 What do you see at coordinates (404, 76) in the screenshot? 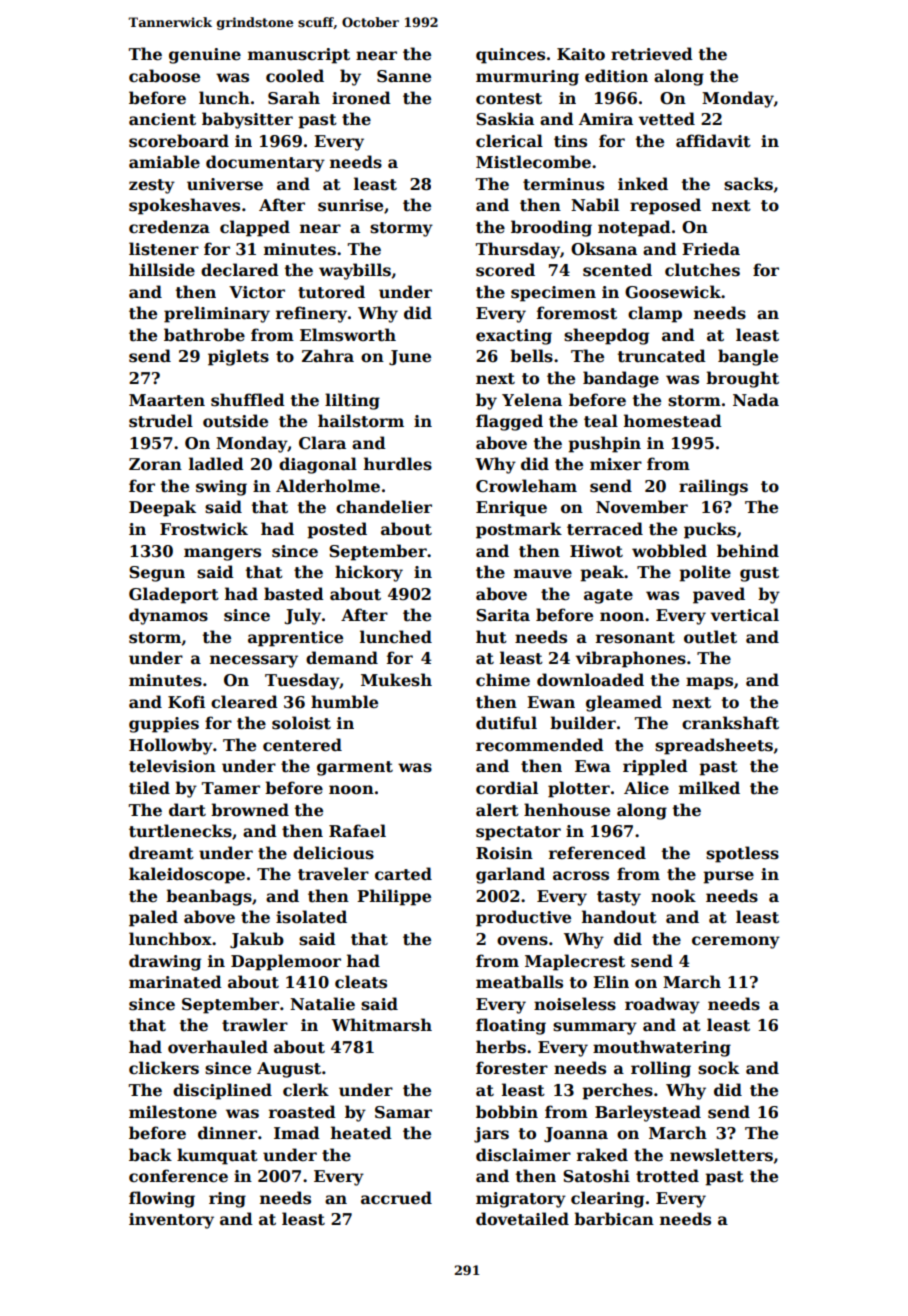
I see `Sanne` at bounding box center [404, 76].
